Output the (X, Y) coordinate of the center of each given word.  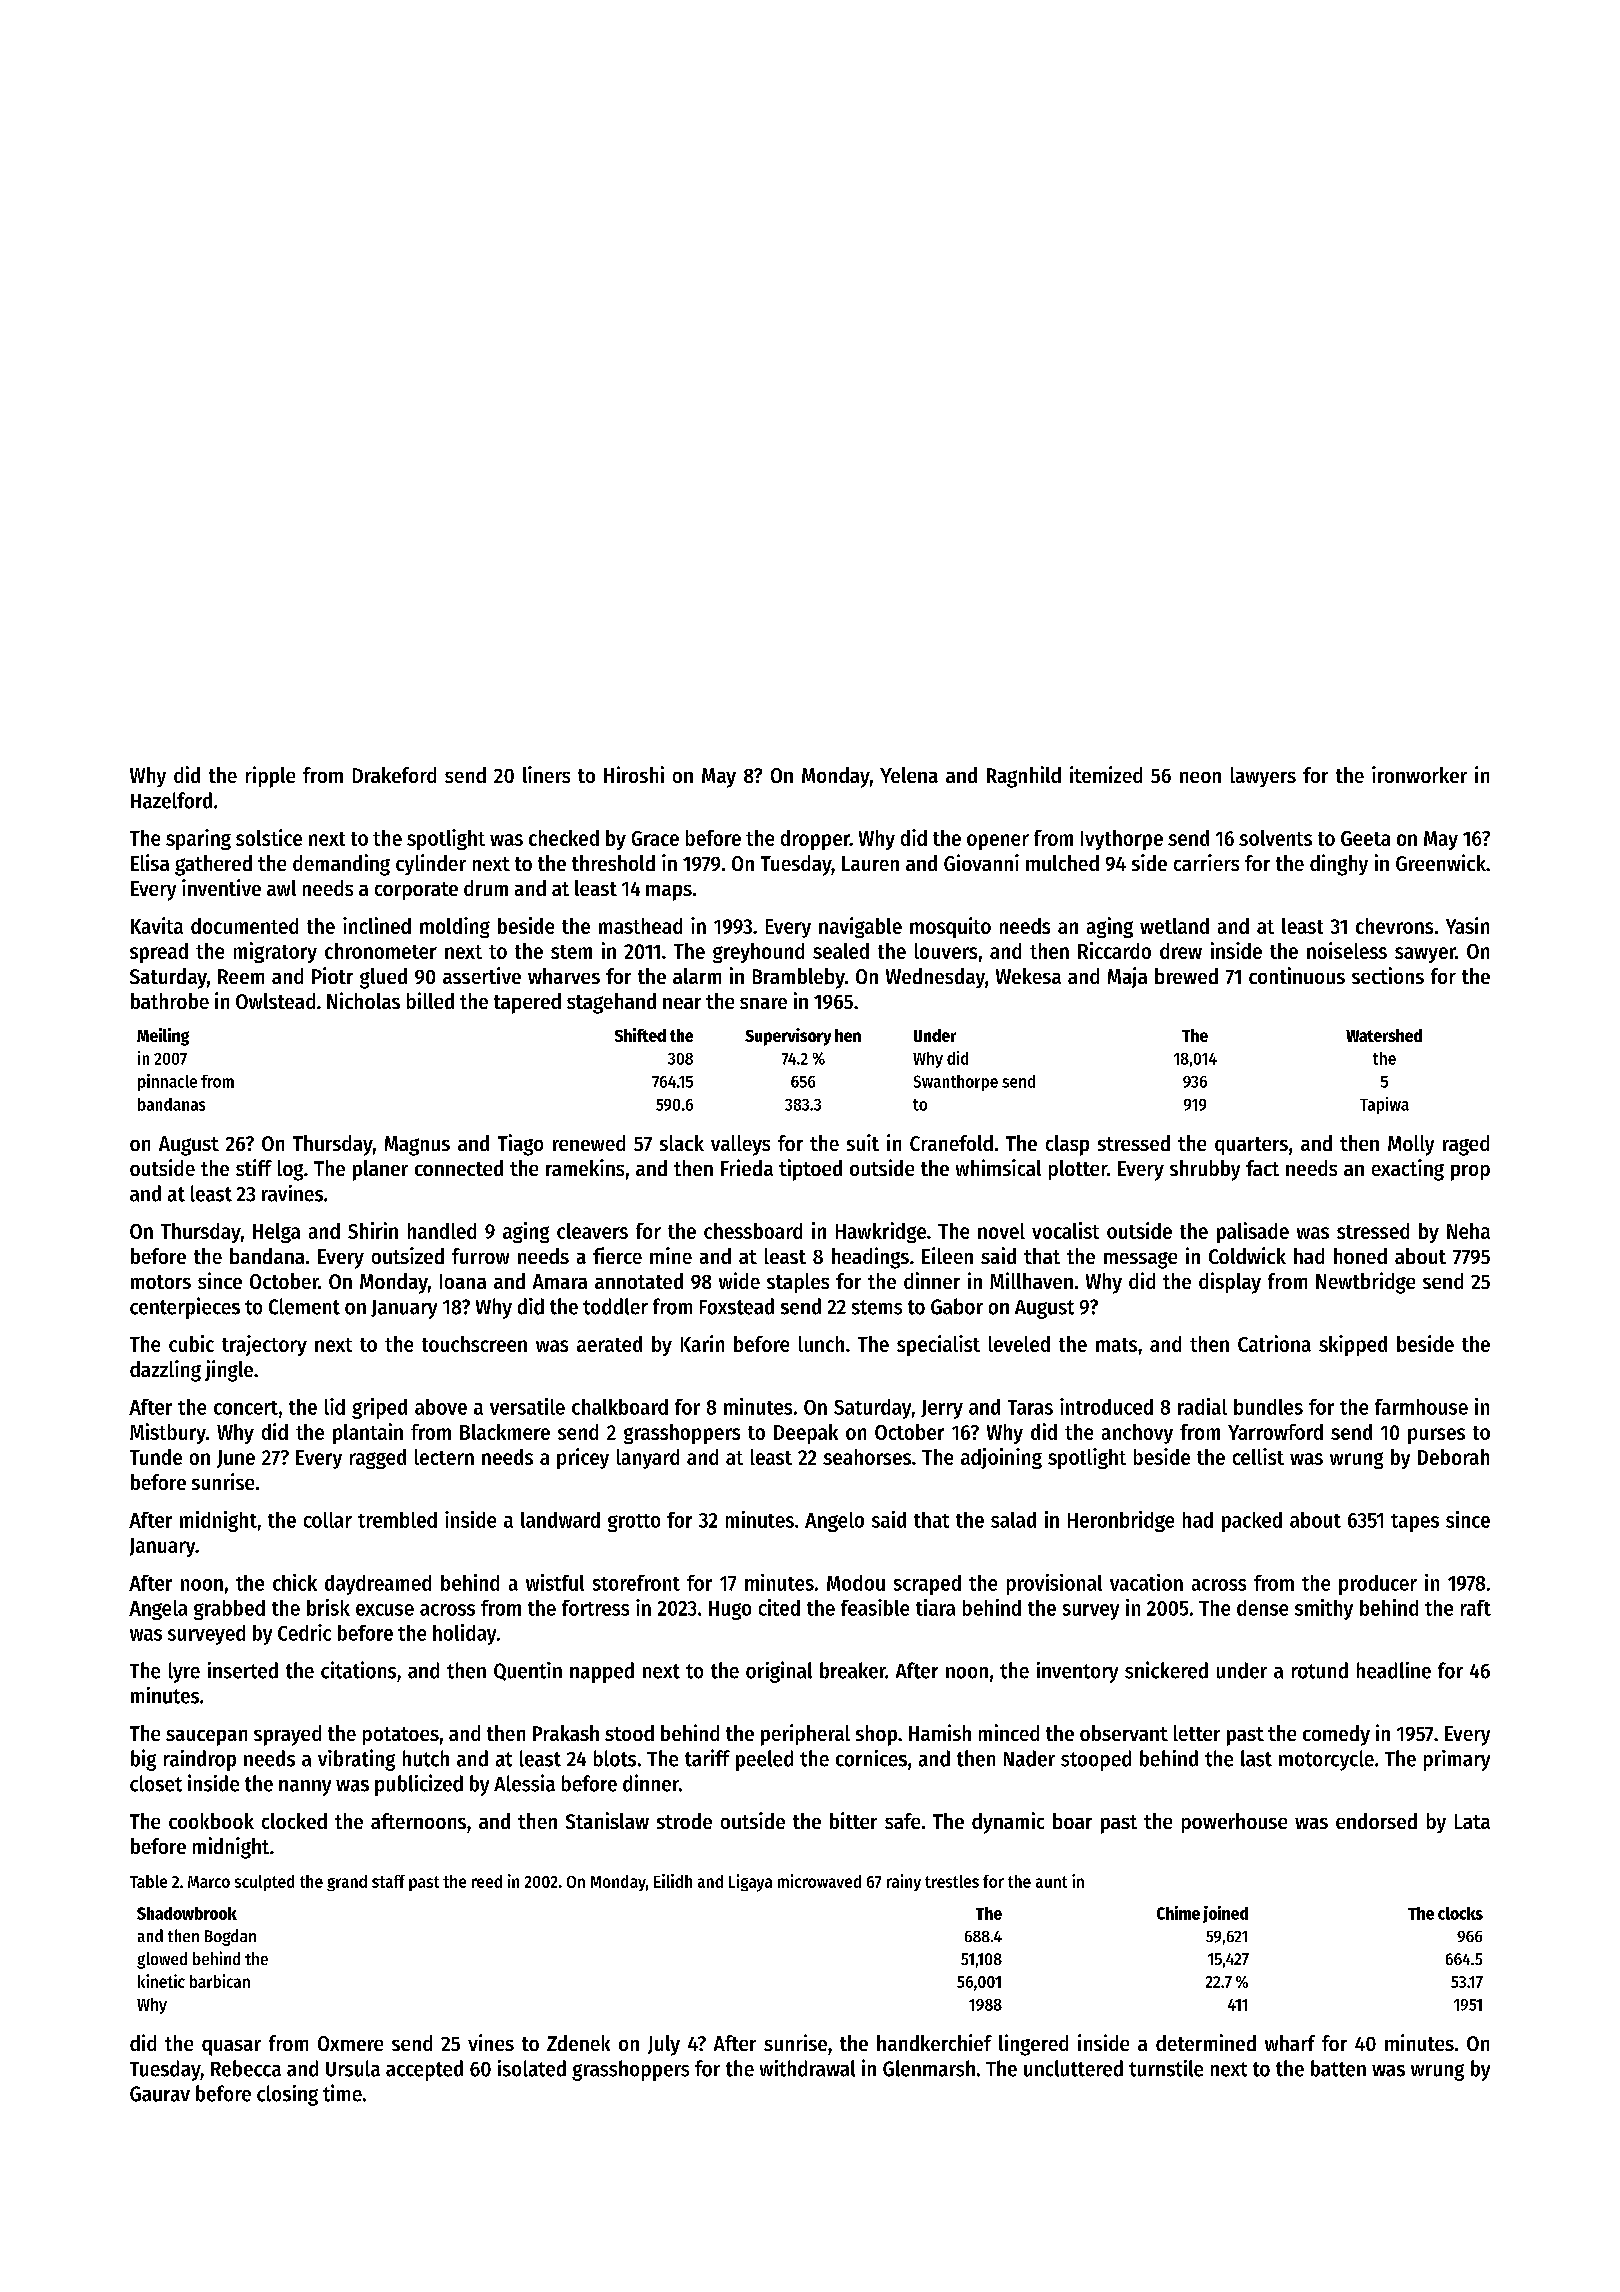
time (342, 2093)
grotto (634, 1523)
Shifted (640, 1035)
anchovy (1137, 1434)
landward (560, 1520)
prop (1470, 1173)
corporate (416, 891)
